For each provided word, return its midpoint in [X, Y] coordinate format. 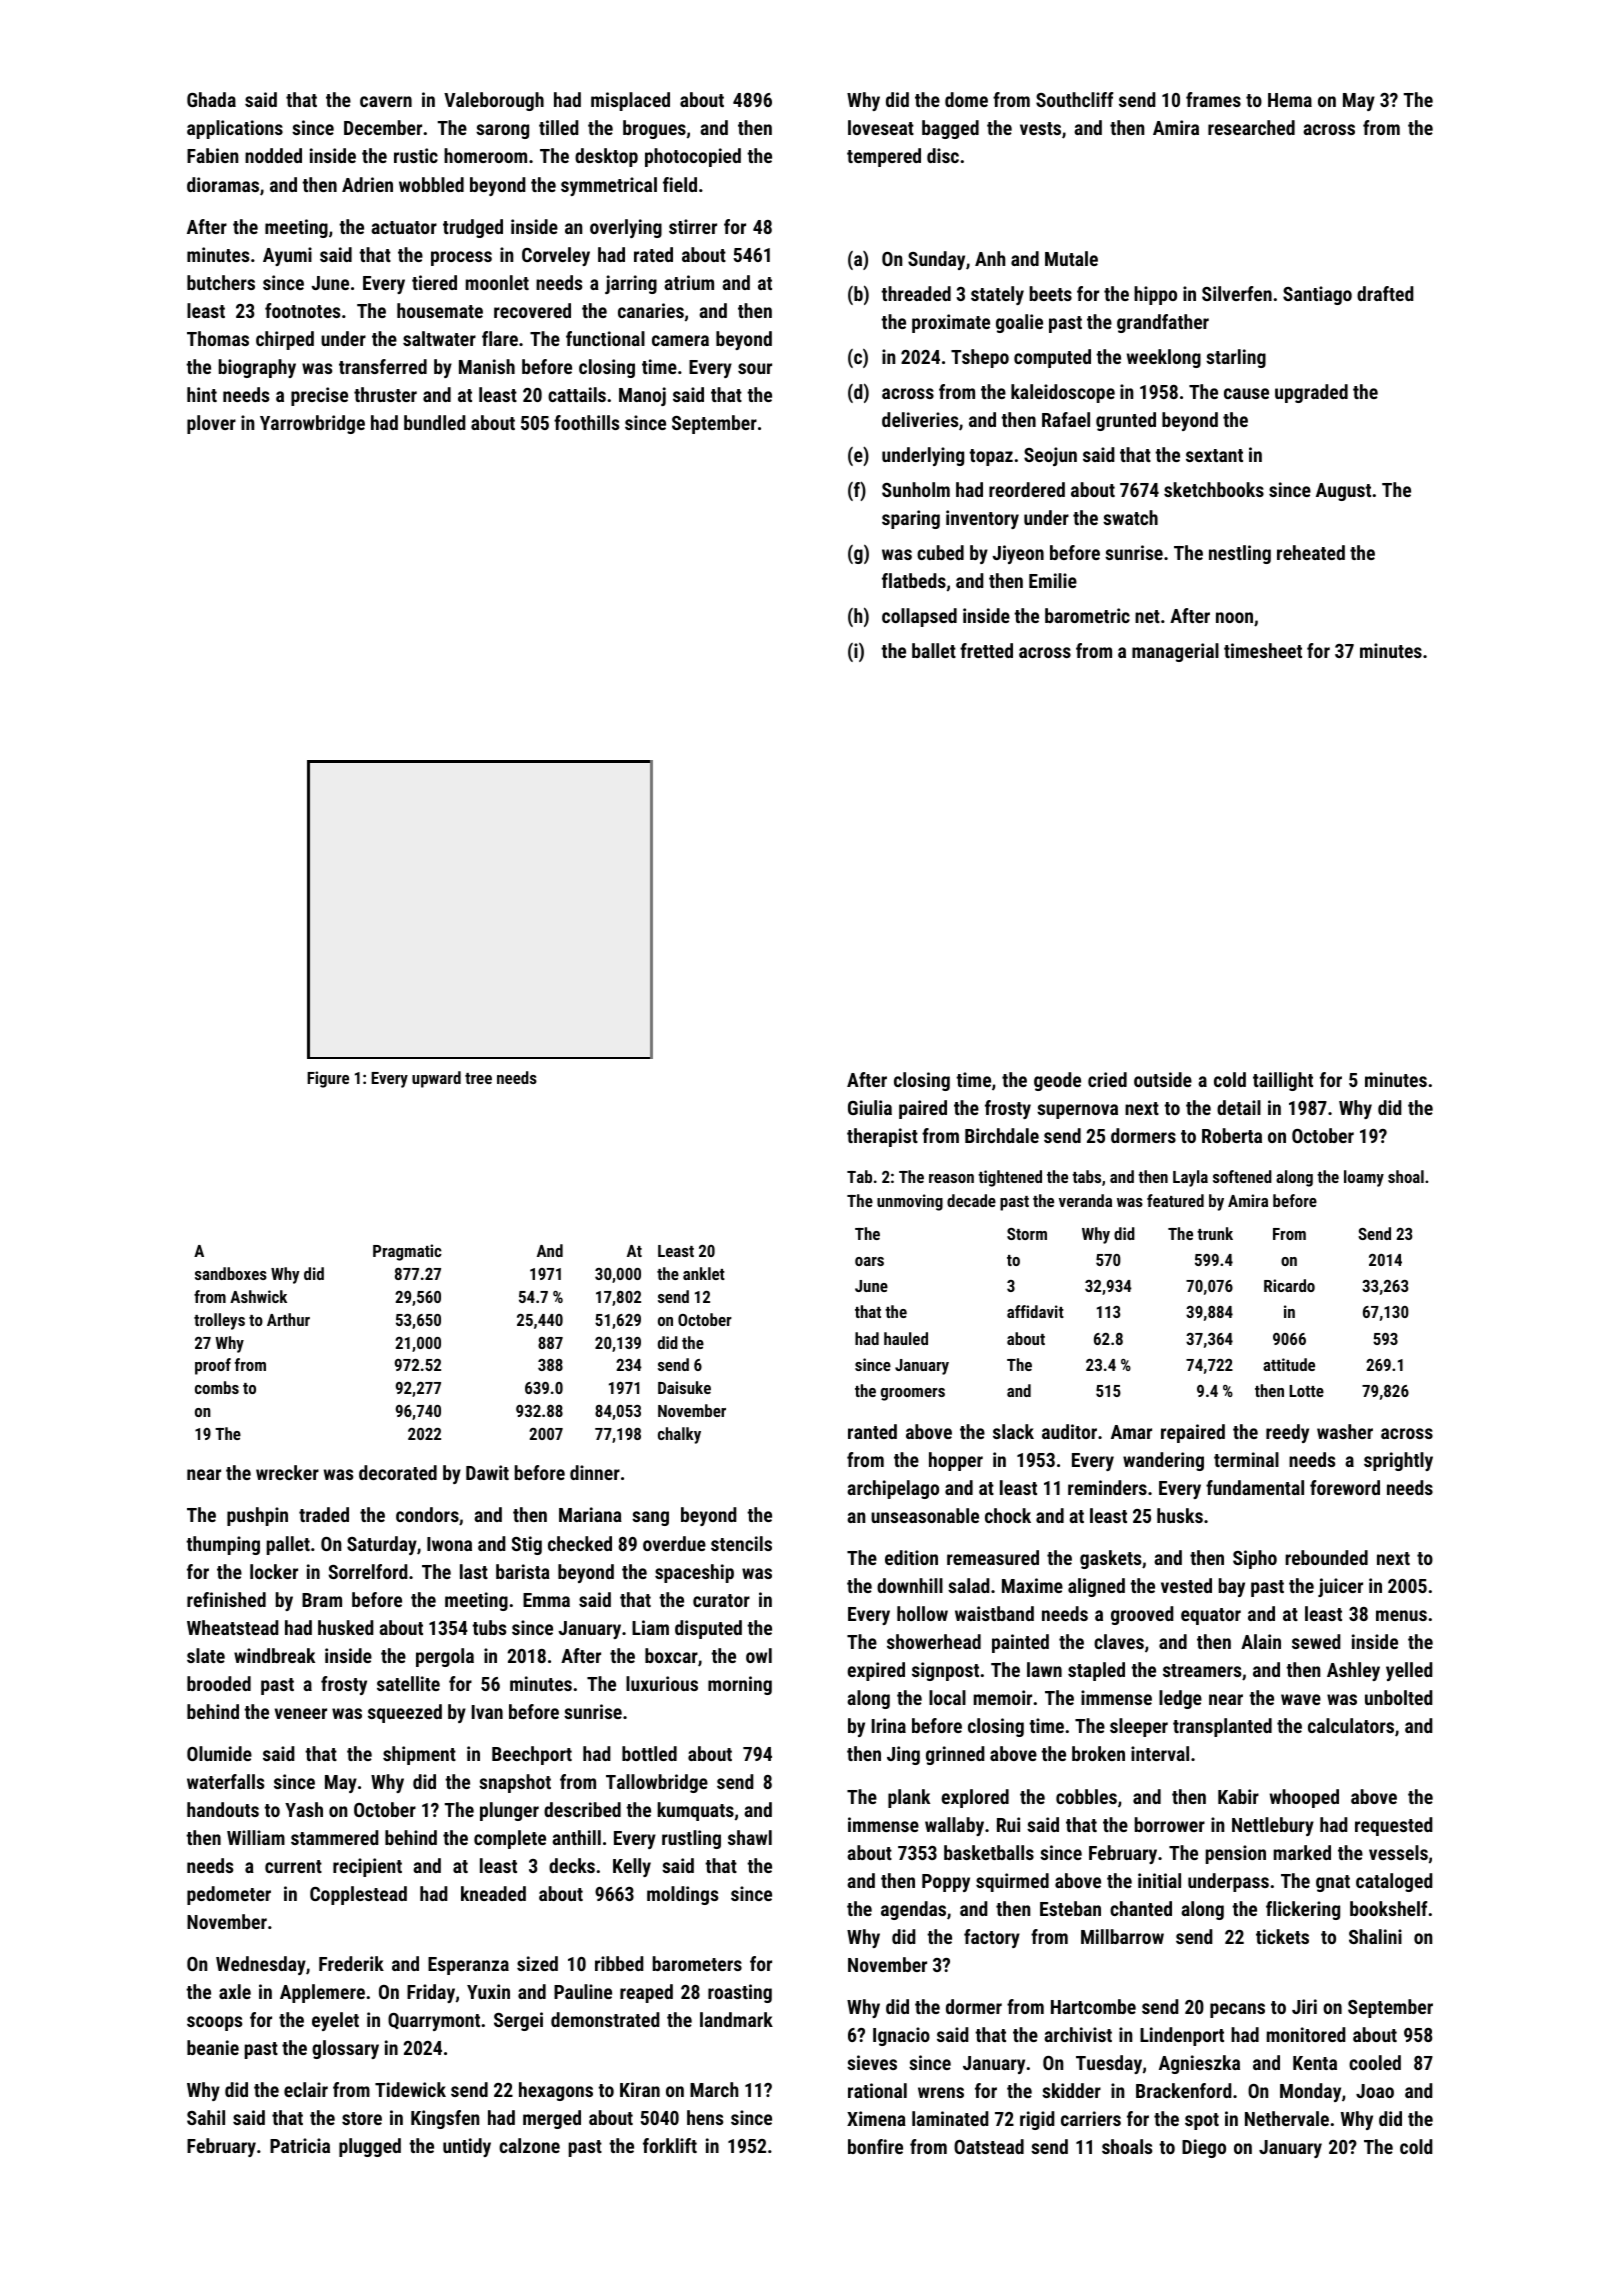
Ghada [211, 99]
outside [1163, 1079]
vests [1040, 128]
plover [211, 424]
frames [1213, 99]
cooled [1375, 2062]
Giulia [870, 1107]
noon [1234, 617]
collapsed [919, 617]
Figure [328, 1079]
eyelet [335, 2021]
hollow [922, 1613]
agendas [913, 1910]
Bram [322, 1600]
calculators [1351, 1725]
